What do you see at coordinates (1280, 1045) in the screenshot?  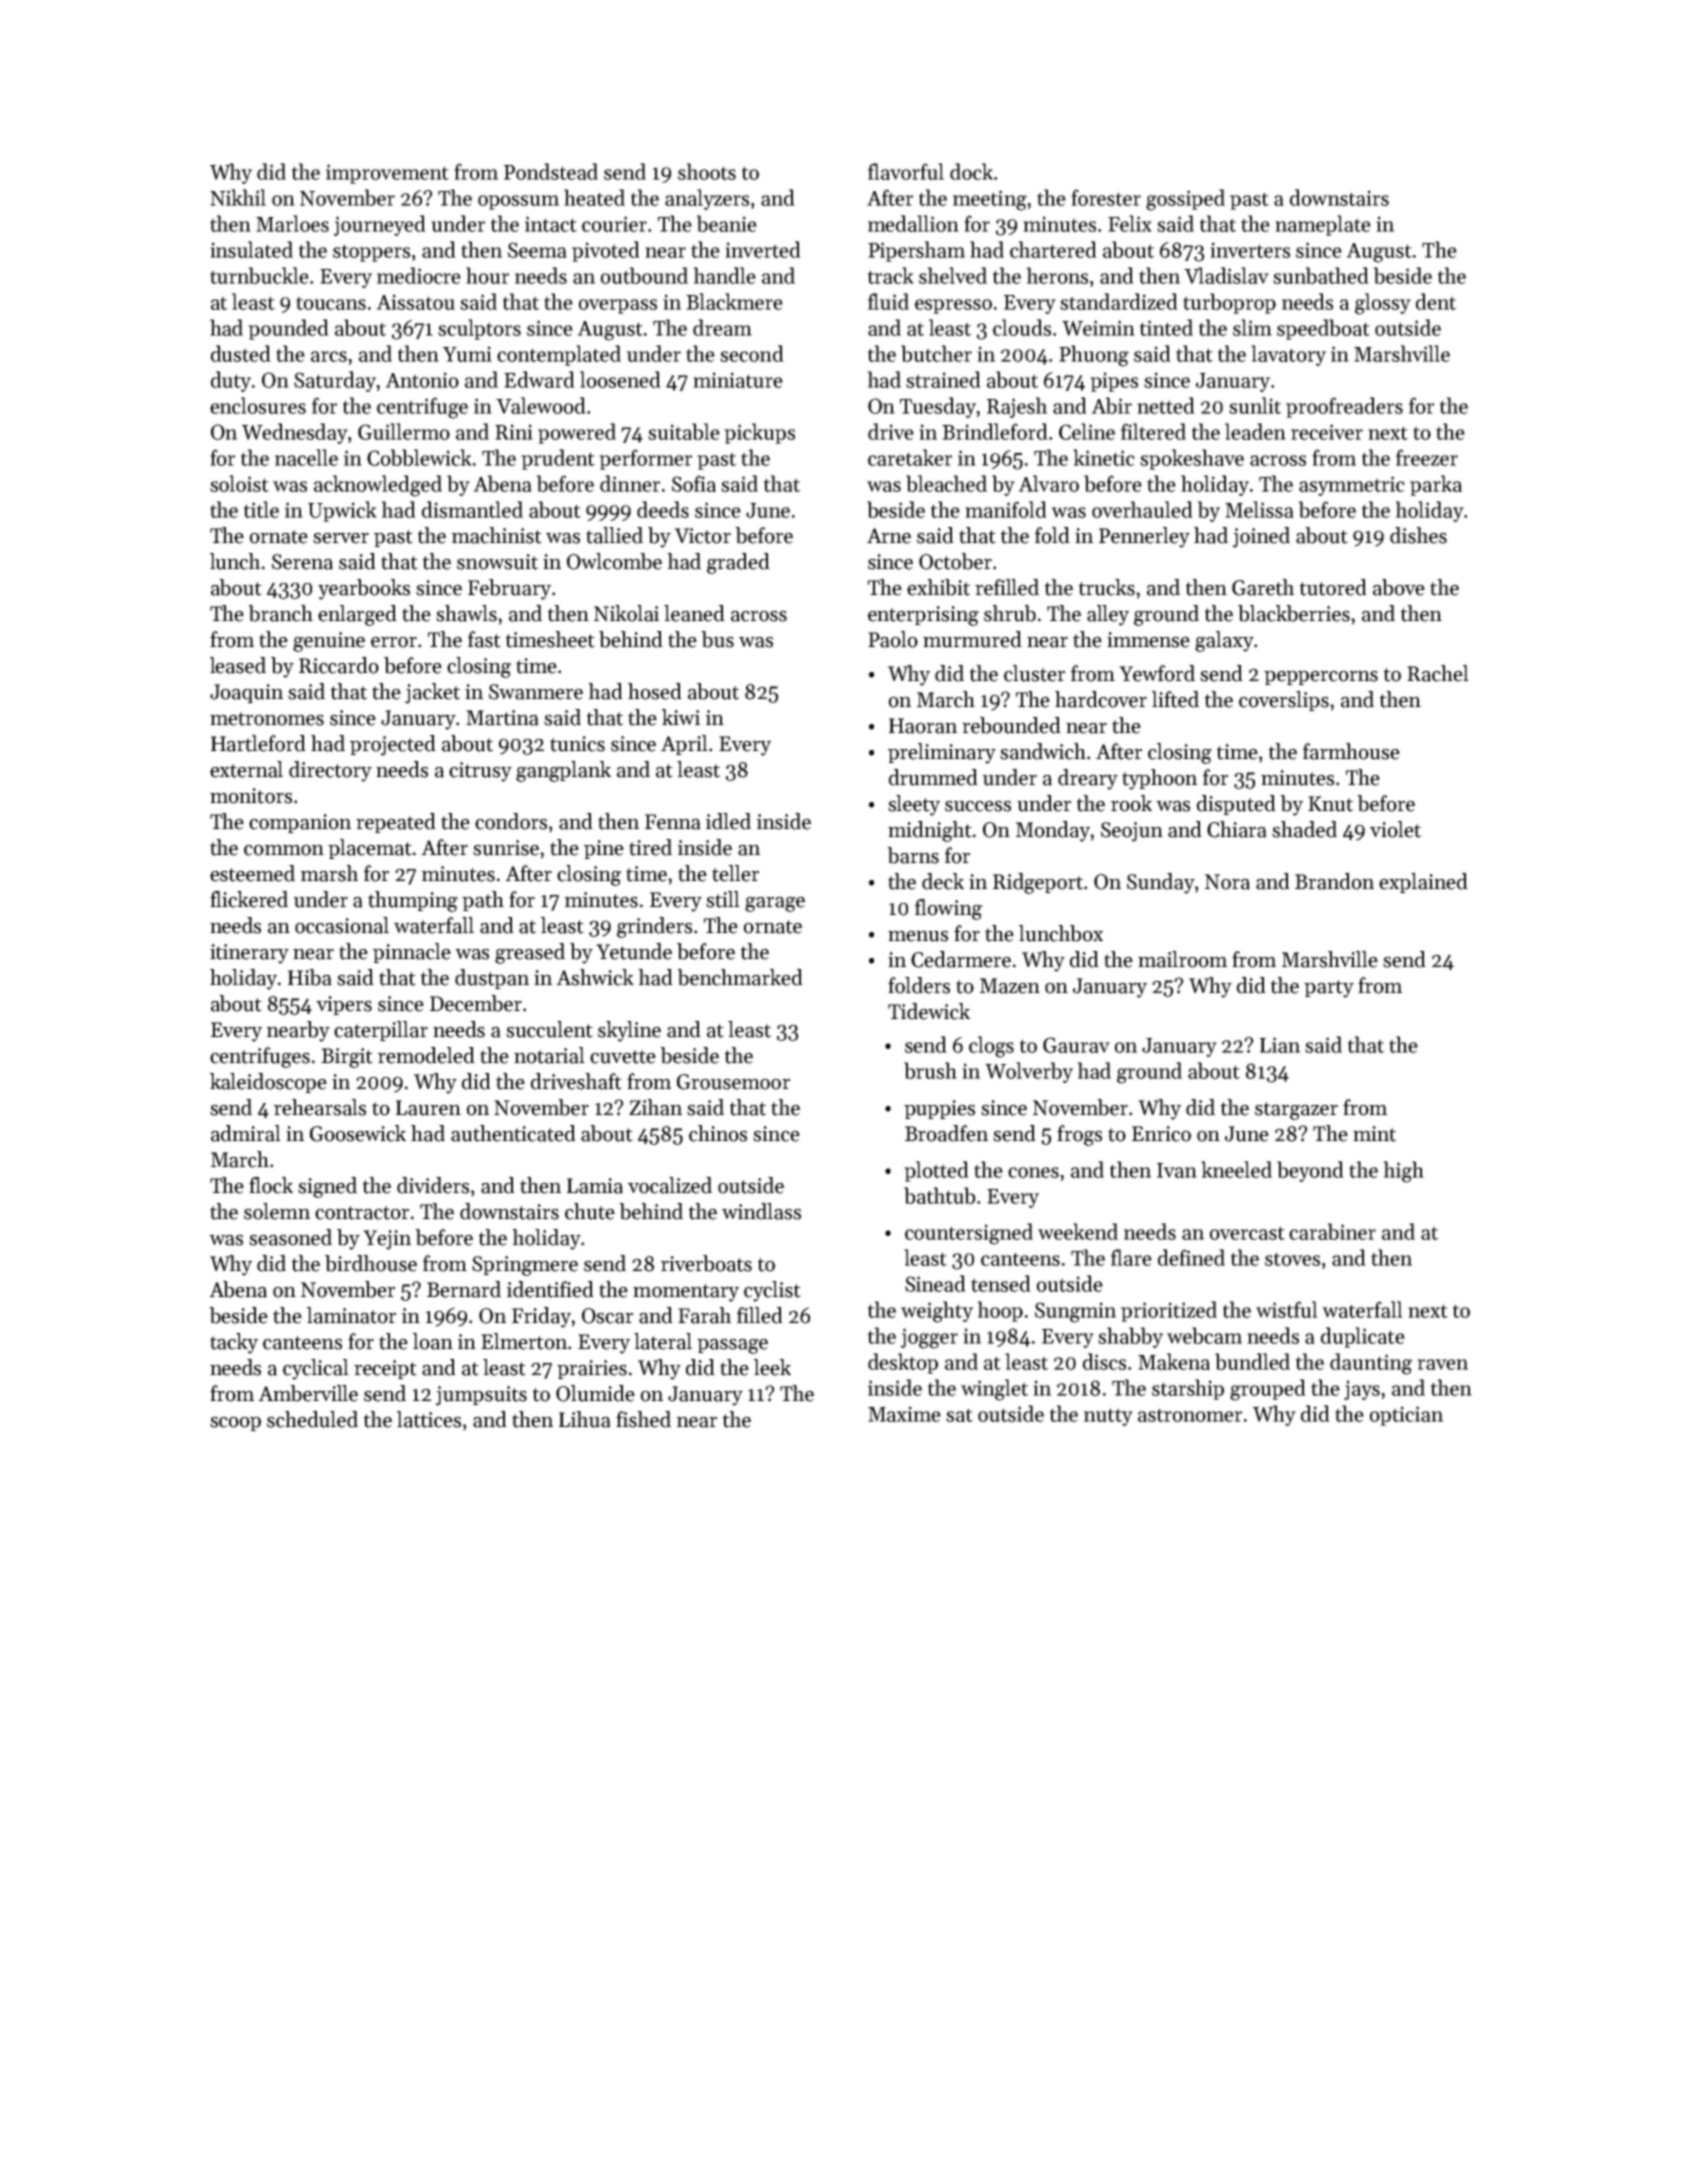 I see `Lian` at bounding box center [1280, 1045].
